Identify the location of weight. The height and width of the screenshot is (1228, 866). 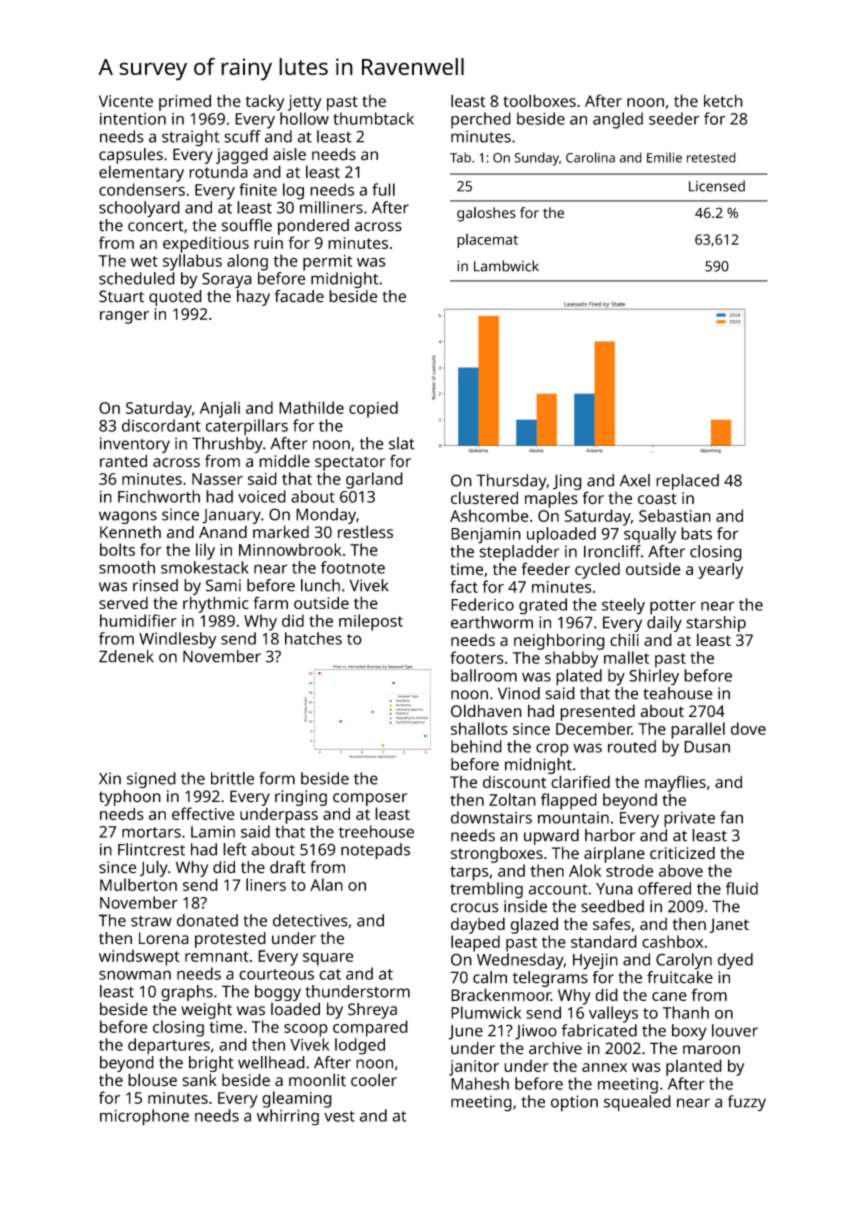
(206, 1011).
